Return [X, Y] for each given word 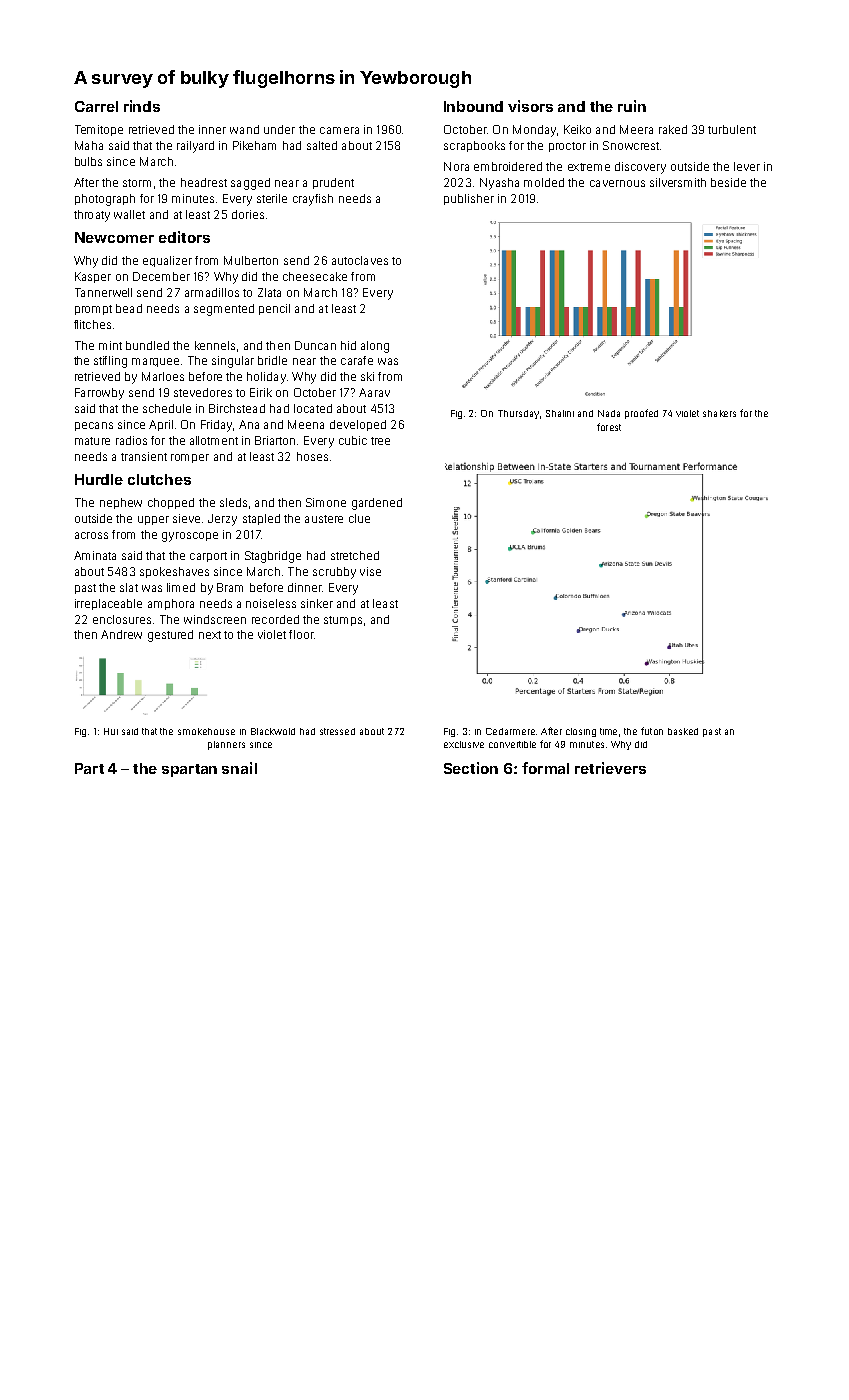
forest [609, 427]
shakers [719, 413]
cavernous [617, 183]
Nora [456, 166]
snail [239, 768]
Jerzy [222, 520]
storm [137, 183]
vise [370, 571]
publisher [469, 199]
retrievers [610, 768]
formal [545, 768]
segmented [224, 310]
